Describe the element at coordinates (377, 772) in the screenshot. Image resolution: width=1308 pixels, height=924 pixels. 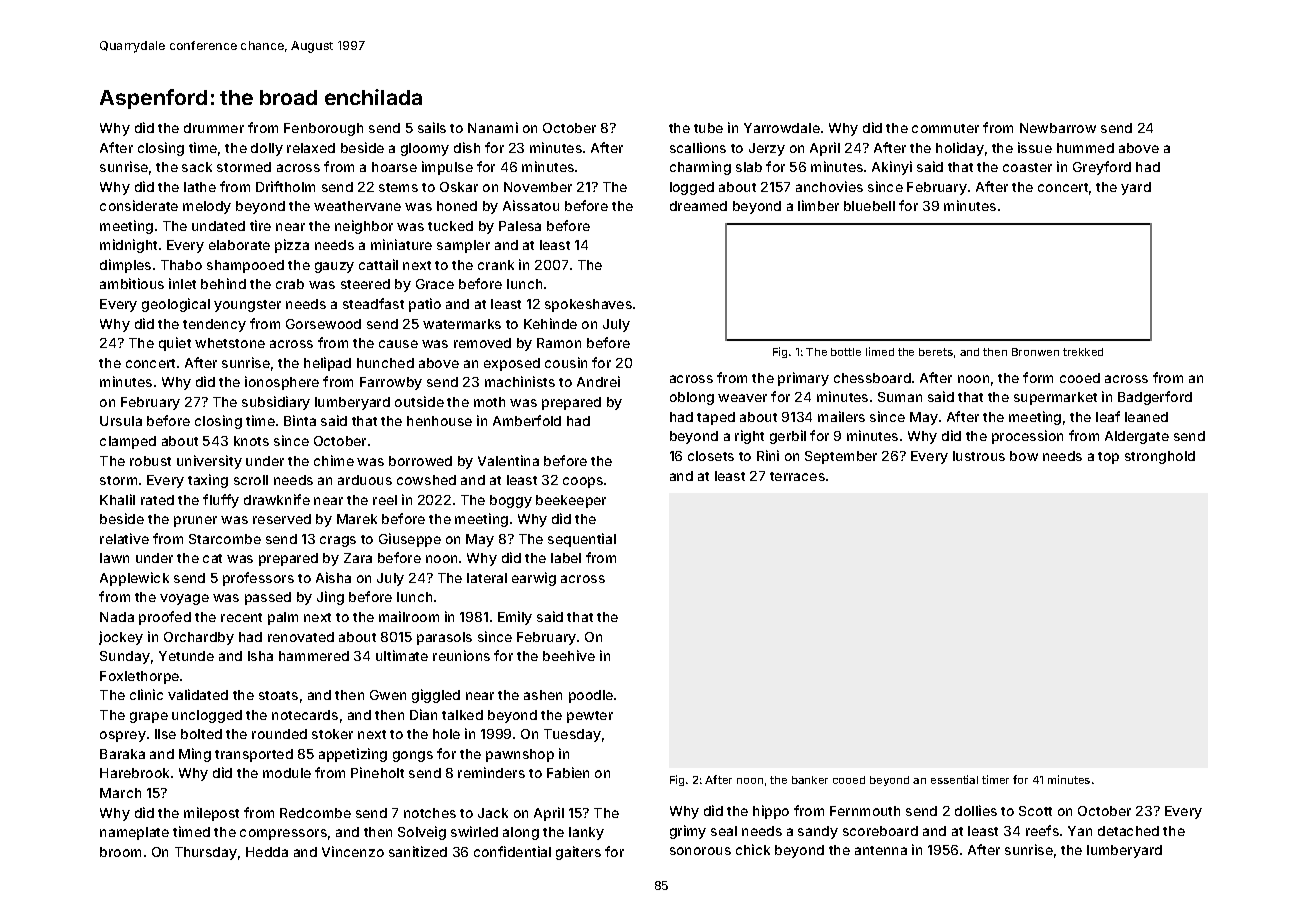
I see `Pineholt` at that location.
